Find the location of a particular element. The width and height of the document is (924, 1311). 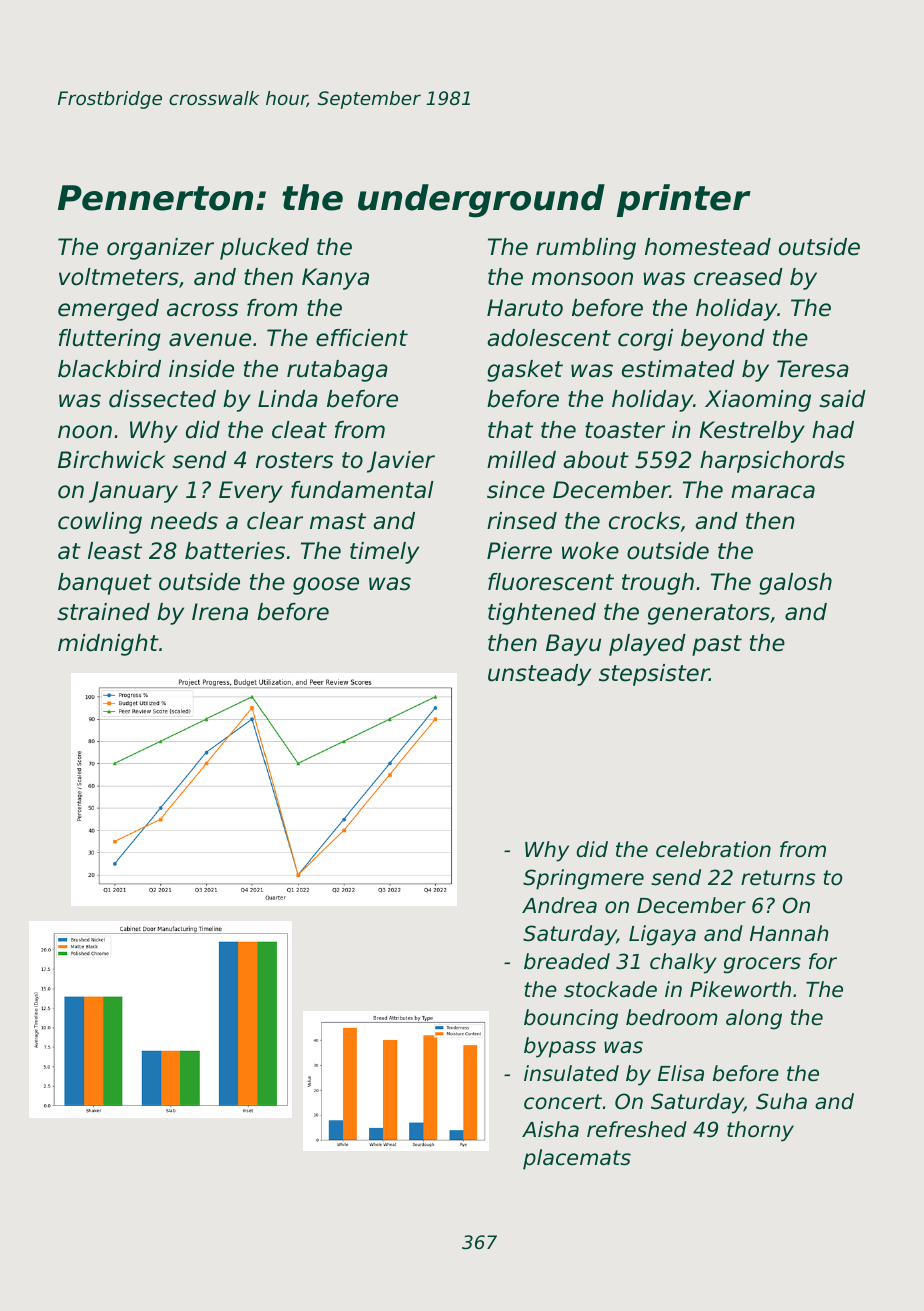

monsoon is located at coordinates (582, 279).
